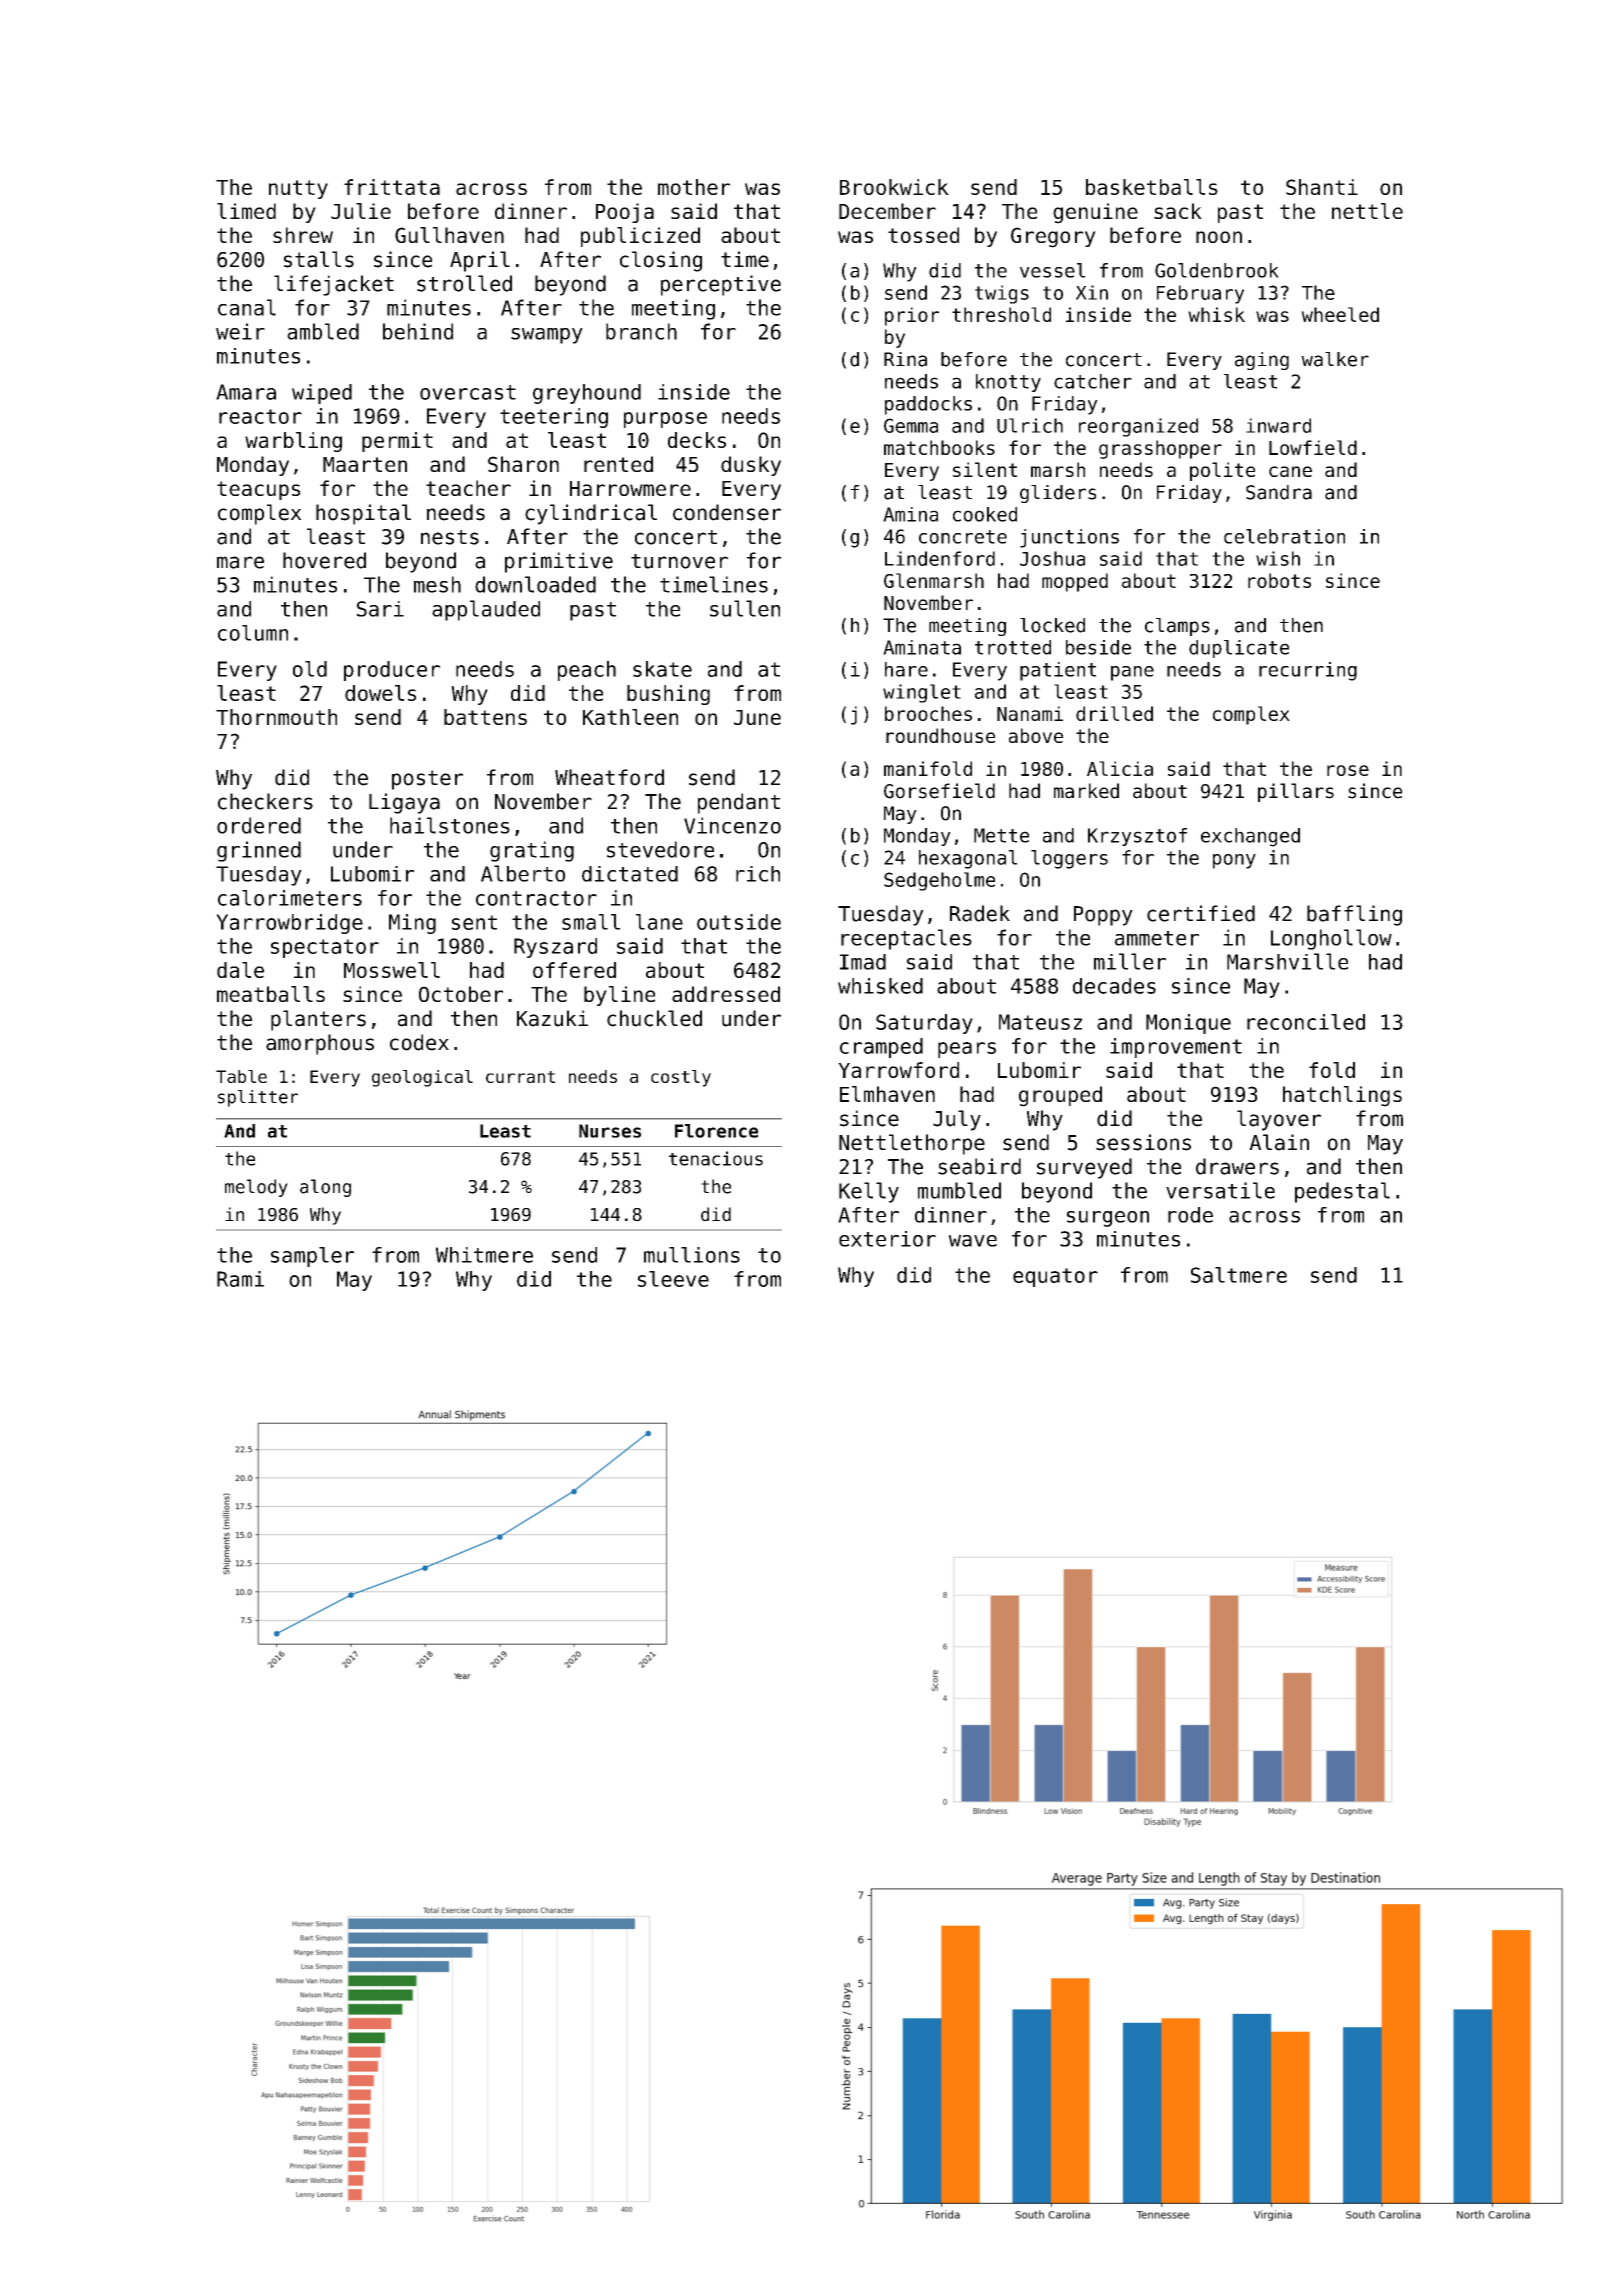 The width and height of the screenshot is (1620, 2292). Describe the element at coordinates (985, 514) in the screenshot. I see `cooked` at that location.
